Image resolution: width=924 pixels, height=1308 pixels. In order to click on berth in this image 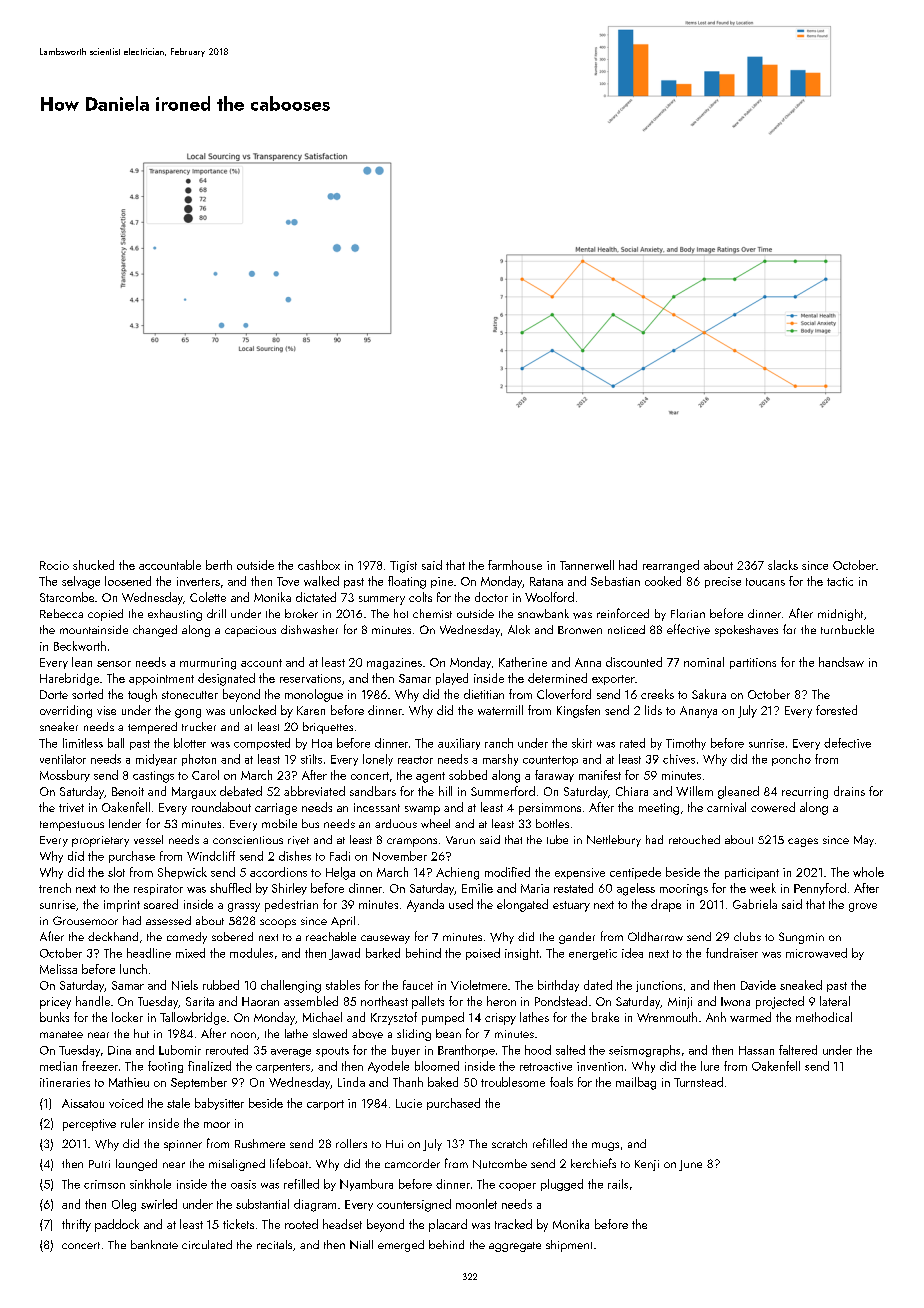, I will do `click(219, 565)`.
